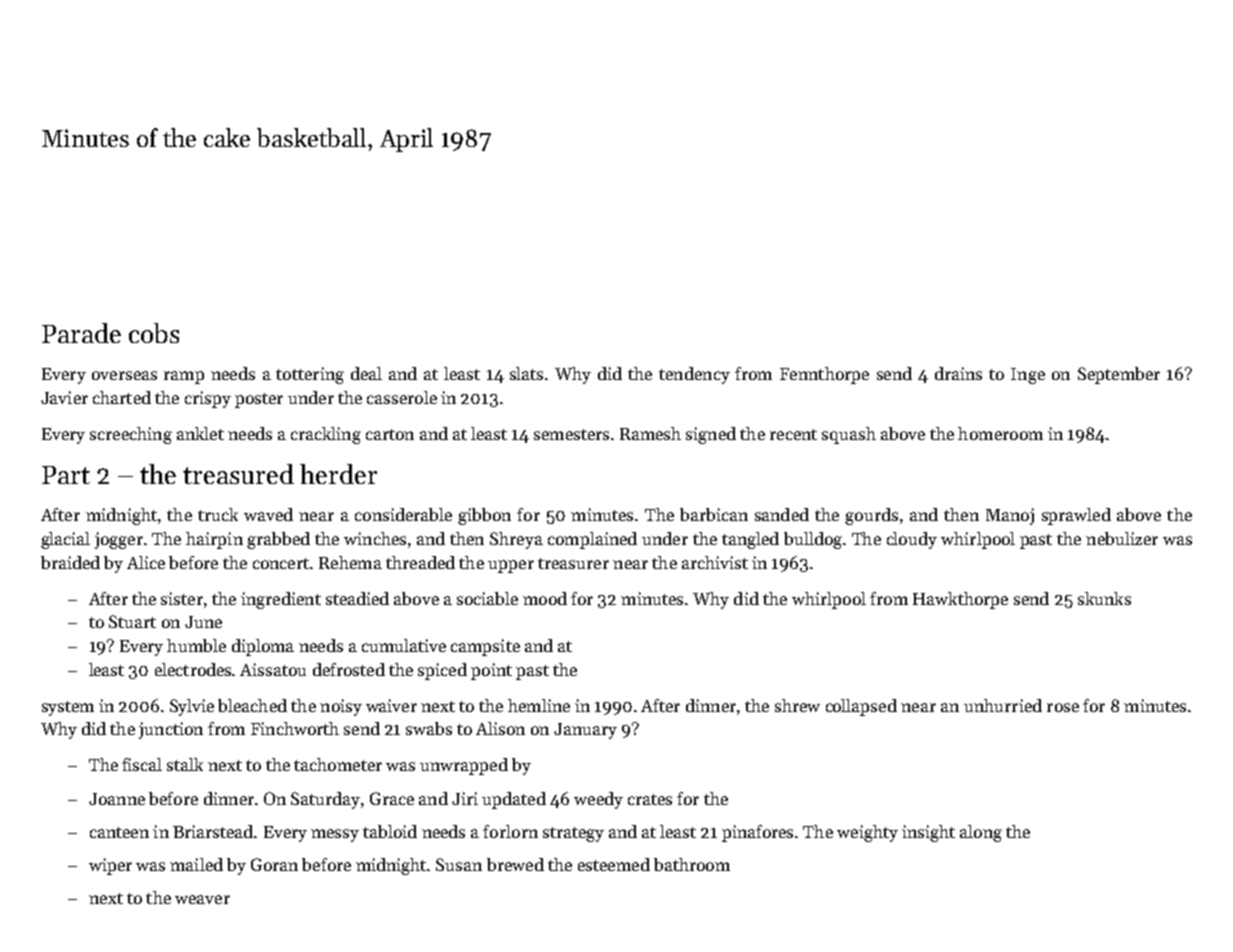  Describe the element at coordinates (1000, 433) in the screenshot. I see `homeroom` at that location.
